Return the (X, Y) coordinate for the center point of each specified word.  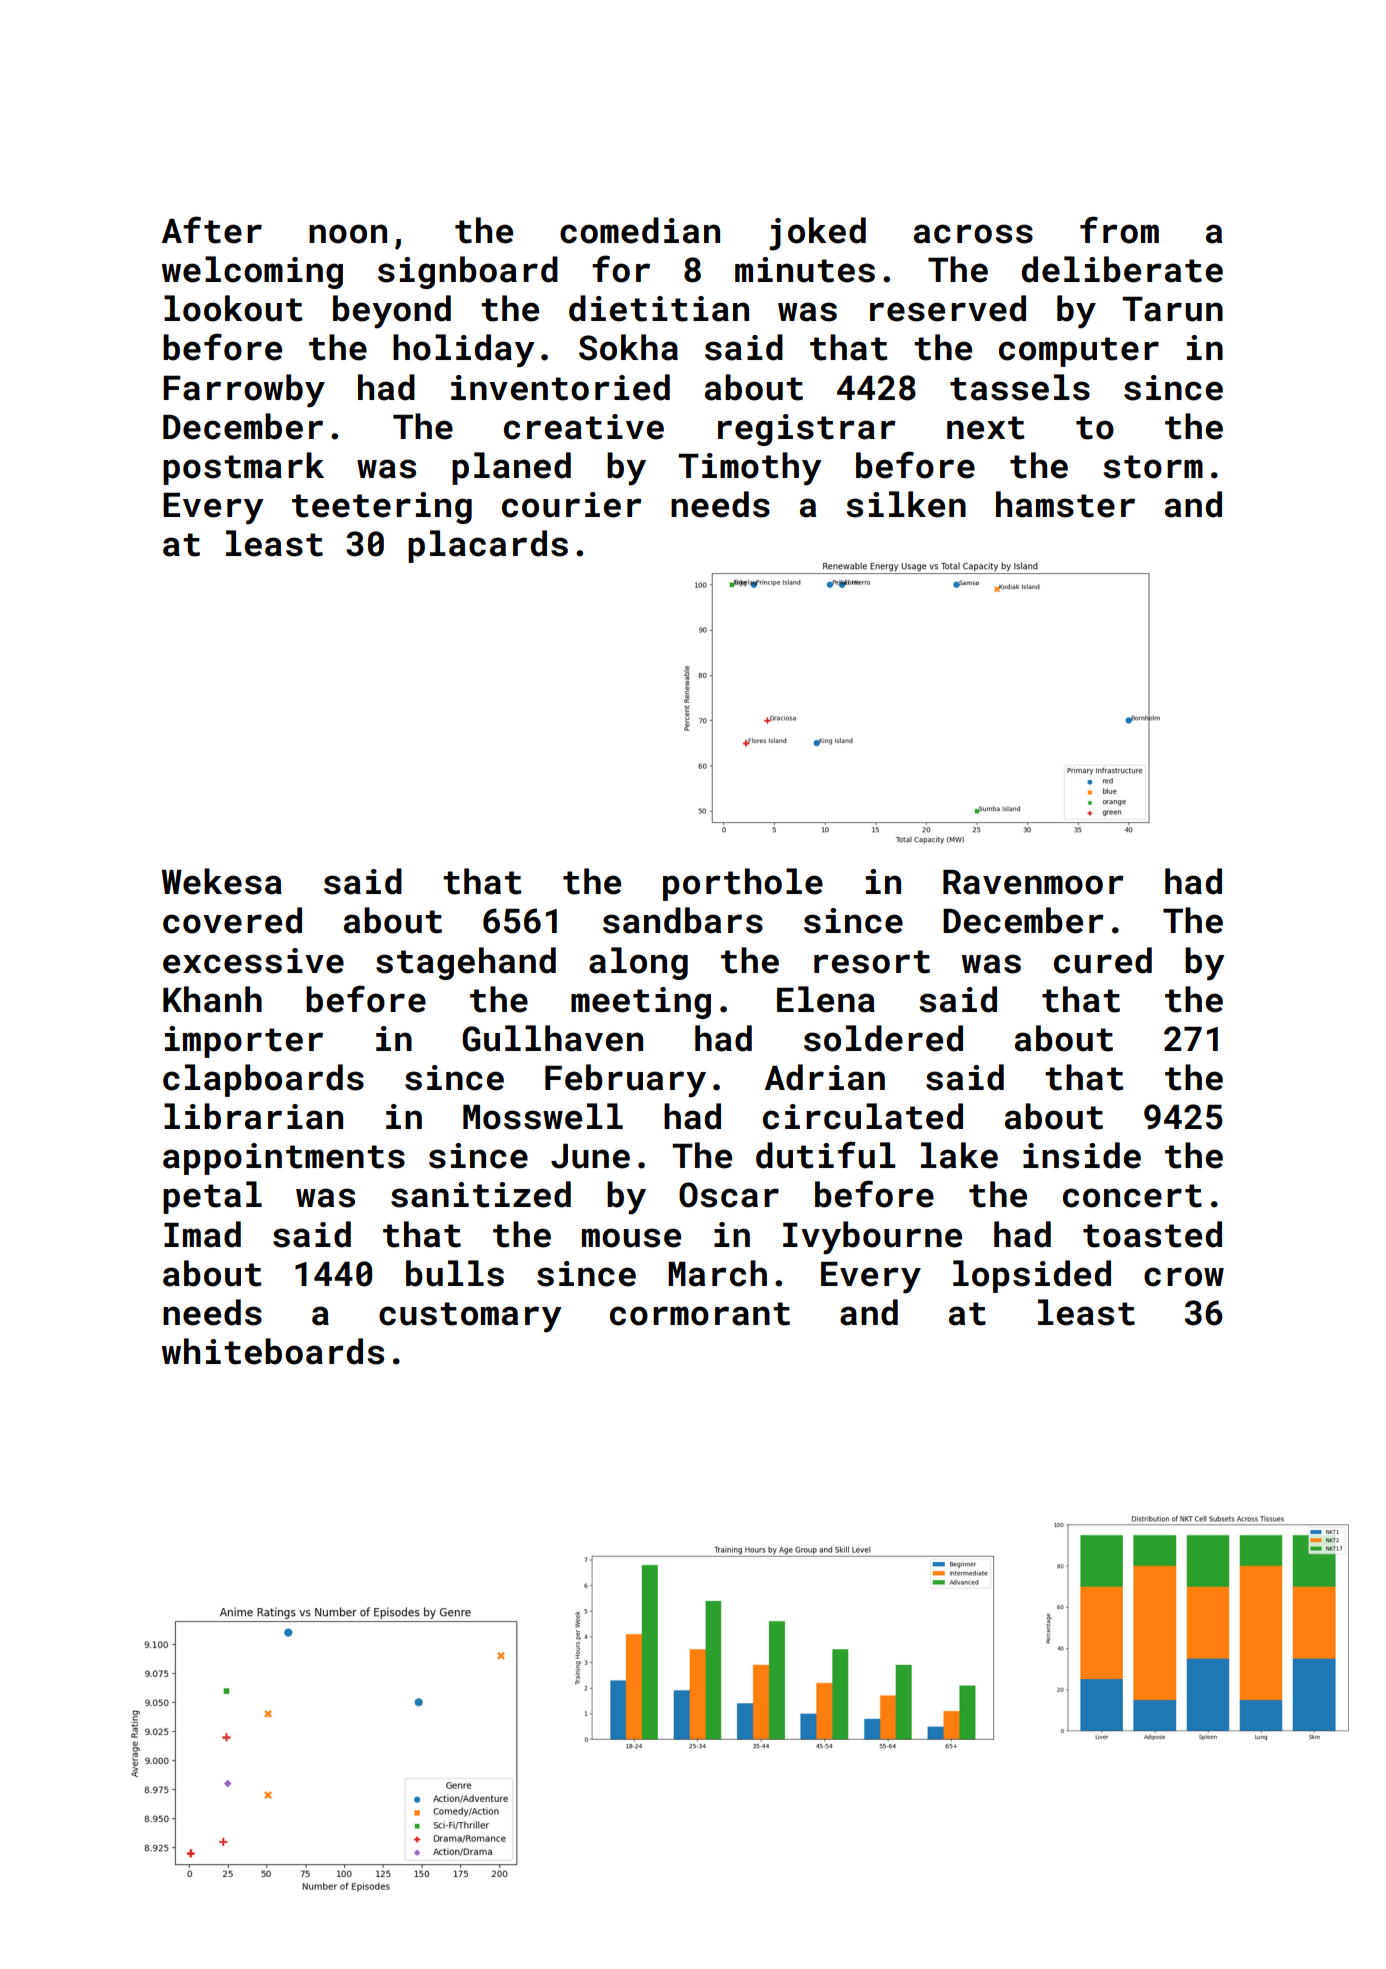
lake (959, 1155)
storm (1153, 467)
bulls (455, 1273)
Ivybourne (872, 1238)
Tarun (1172, 309)
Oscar (729, 1195)
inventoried (560, 387)
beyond (392, 312)
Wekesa (222, 881)
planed (511, 468)
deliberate (1122, 269)
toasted (1152, 1234)
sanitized (481, 1194)
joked (817, 234)
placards (488, 546)
